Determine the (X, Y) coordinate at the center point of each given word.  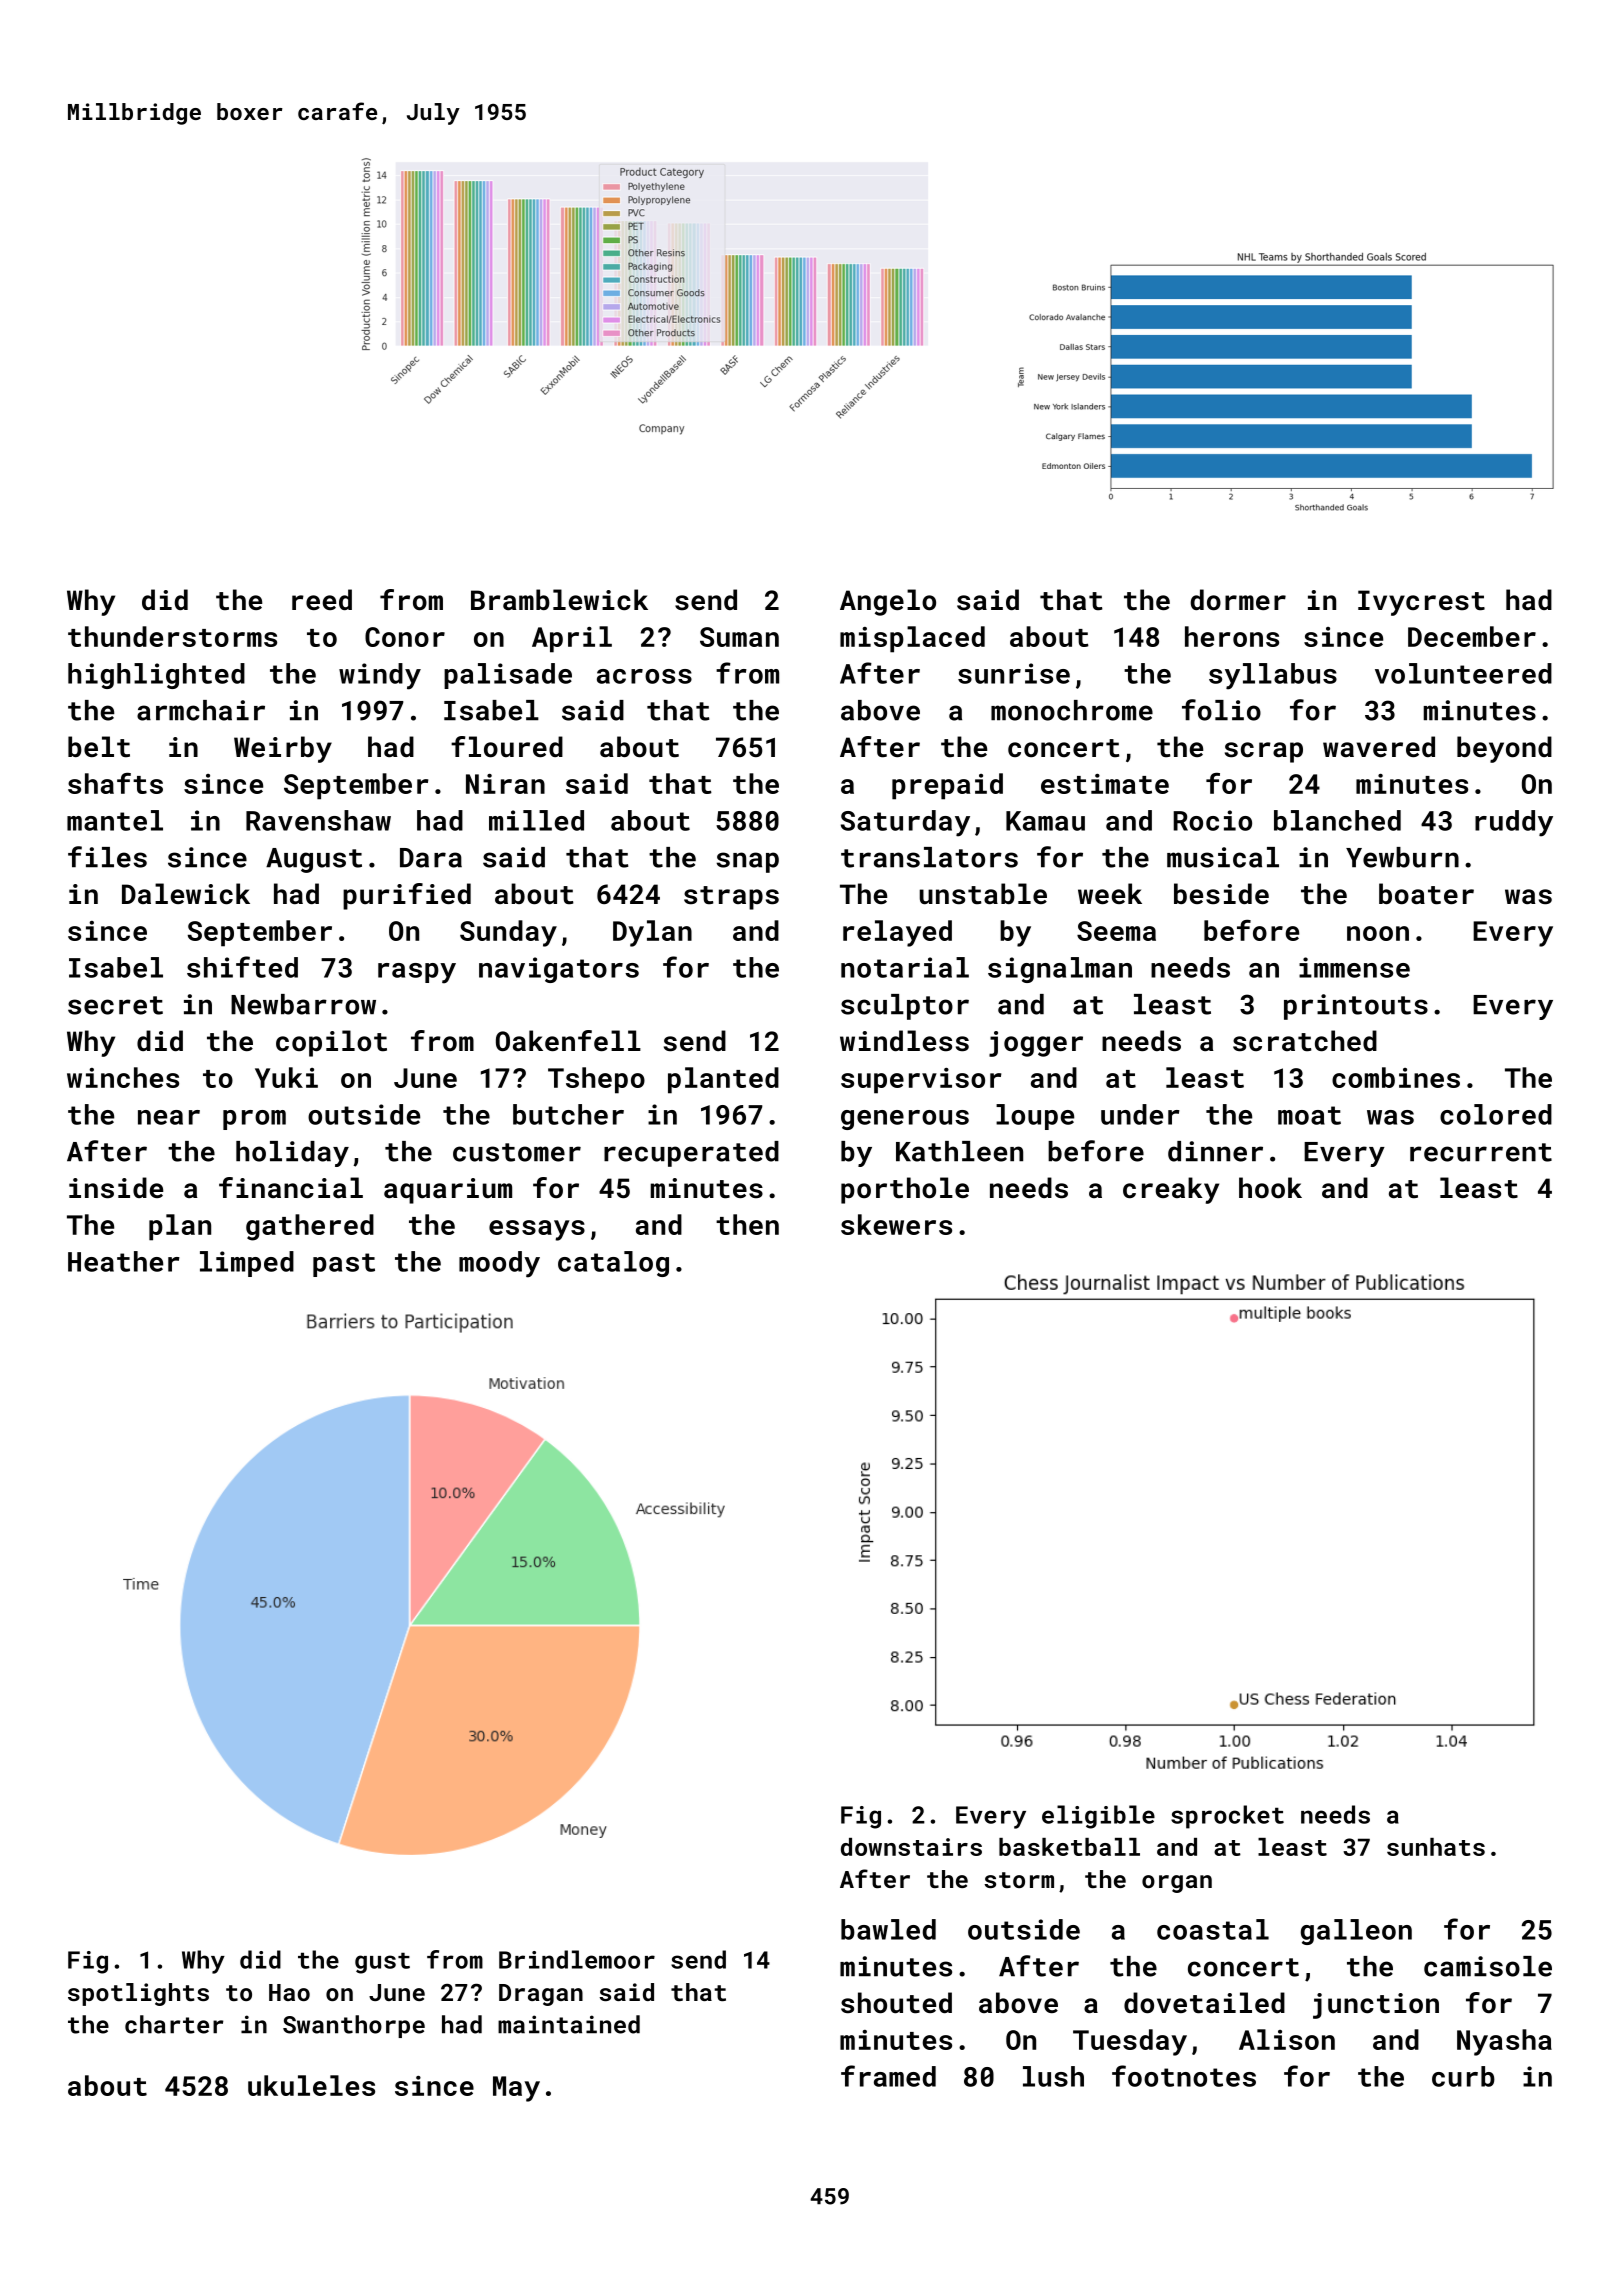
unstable (983, 894)
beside (1221, 894)
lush (1053, 2076)
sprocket (1227, 1817)
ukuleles (311, 2085)
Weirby (283, 749)
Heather (124, 1261)
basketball (1069, 1847)
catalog (613, 1264)
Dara (431, 858)
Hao (289, 1992)
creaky (1171, 1190)
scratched (1305, 1041)
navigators (559, 970)
